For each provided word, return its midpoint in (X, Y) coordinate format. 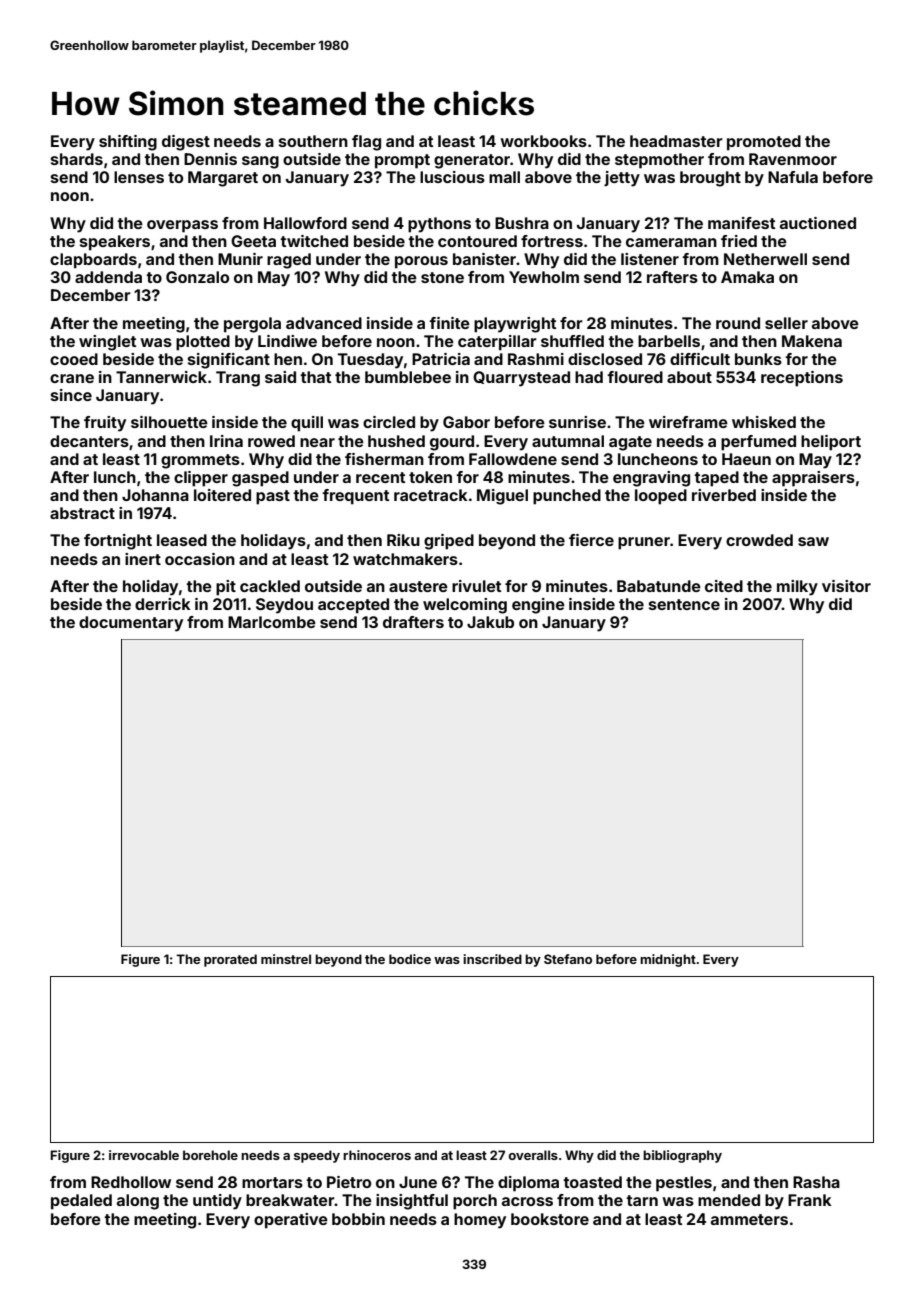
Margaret (223, 179)
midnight (668, 960)
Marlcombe (272, 622)
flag (366, 143)
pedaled (81, 1202)
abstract (82, 513)
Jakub (490, 622)
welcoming (465, 606)
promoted (764, 143)
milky (797, 588)
